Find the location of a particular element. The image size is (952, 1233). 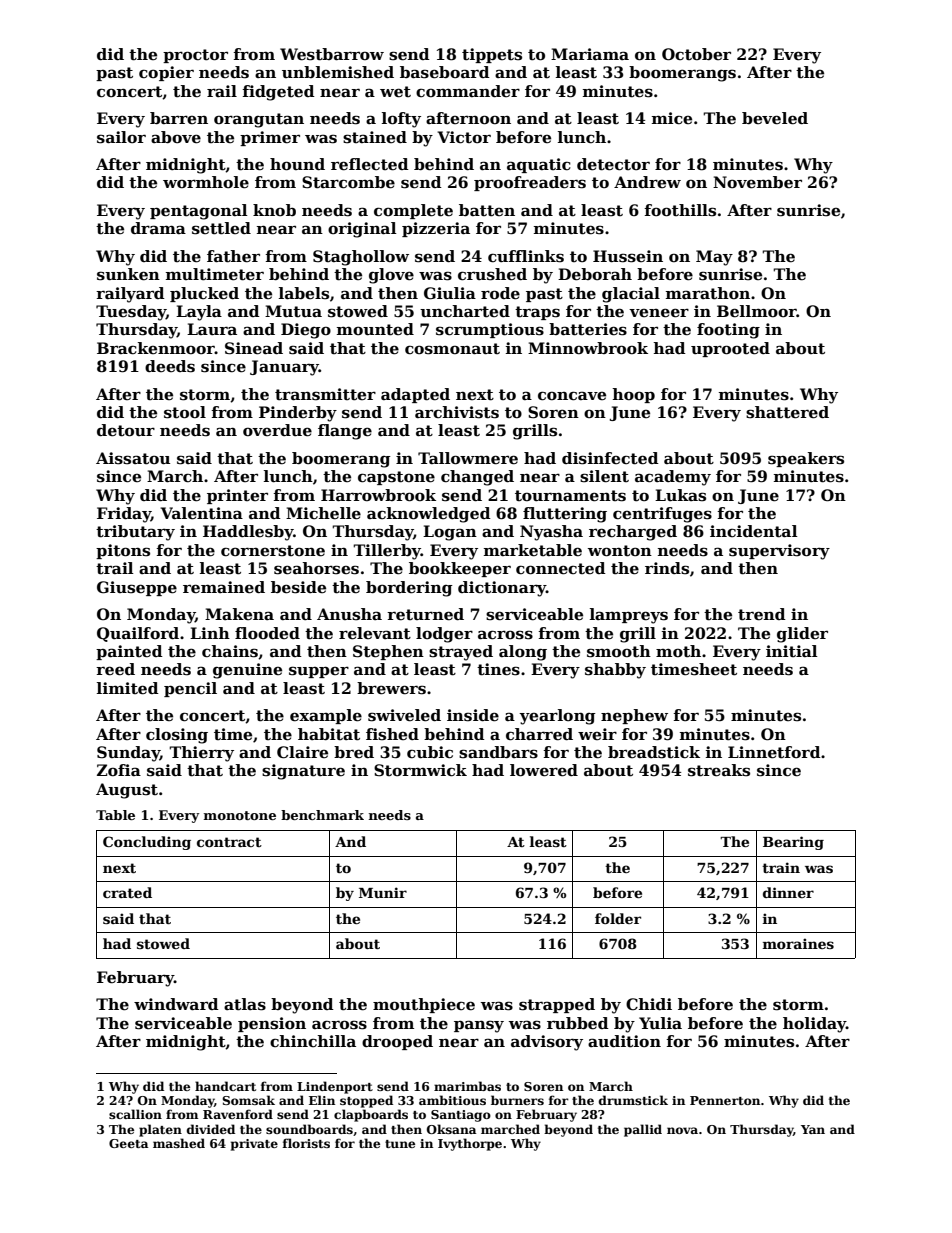

speakers is located at coordinates (806, 459).
